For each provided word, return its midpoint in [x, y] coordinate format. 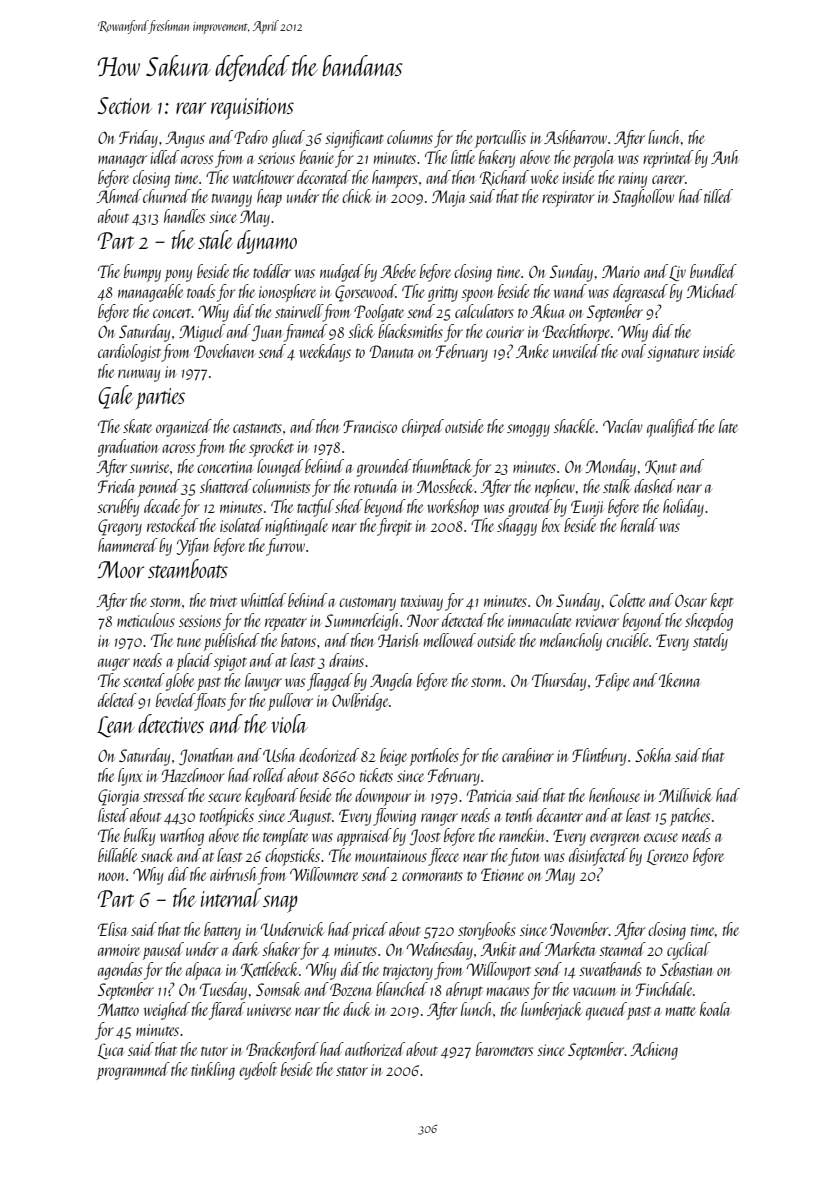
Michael [712, 291]
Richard [504, 178]
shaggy [517, 527]
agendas [120, 971]
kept [722, 602]
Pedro [251, 137]
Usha [279, 755]
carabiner [528, 755]
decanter [560, 815]
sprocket [271, 448]
